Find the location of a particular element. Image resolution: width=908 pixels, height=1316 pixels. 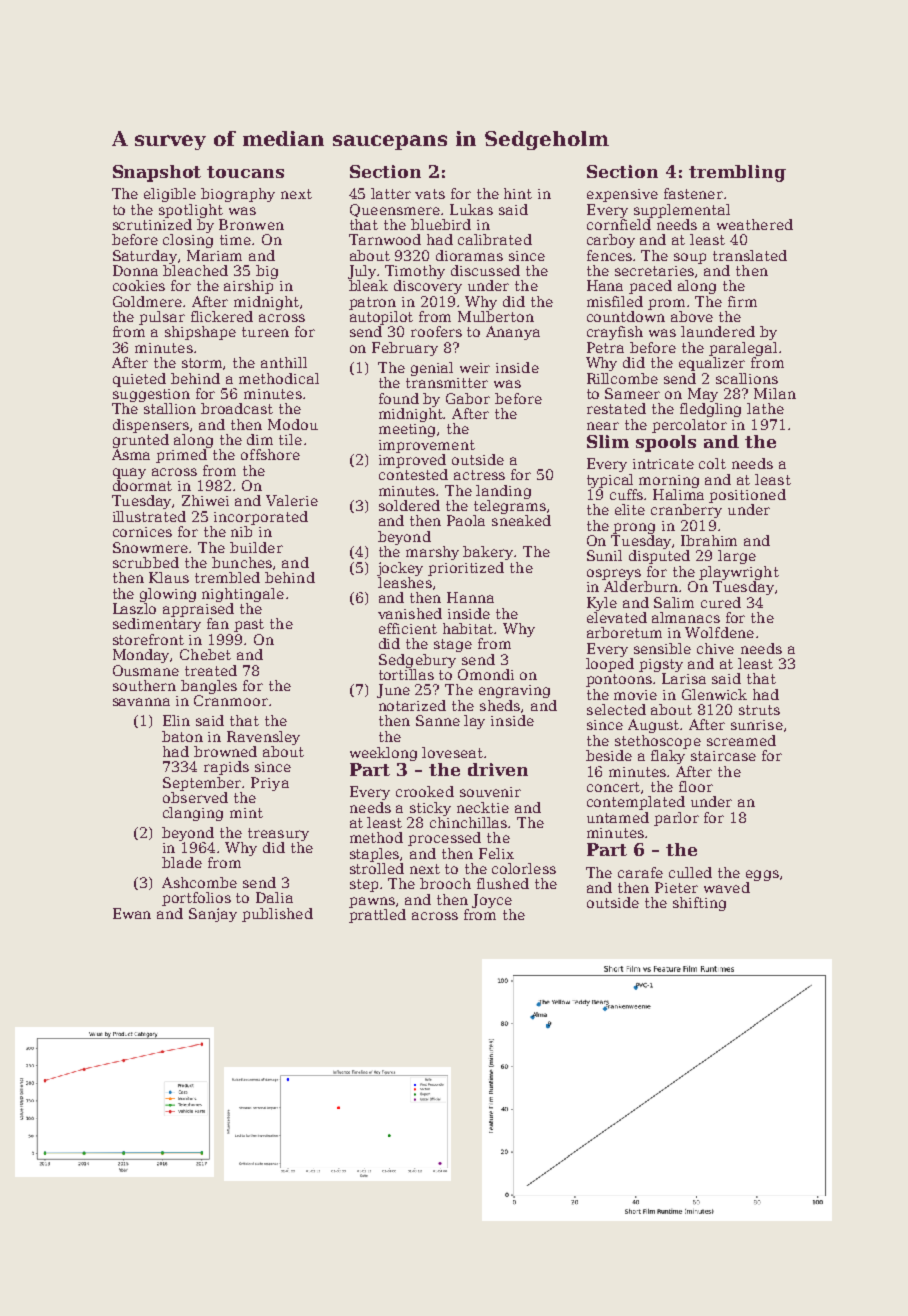

shifting is located at coordinates (699, 904).
